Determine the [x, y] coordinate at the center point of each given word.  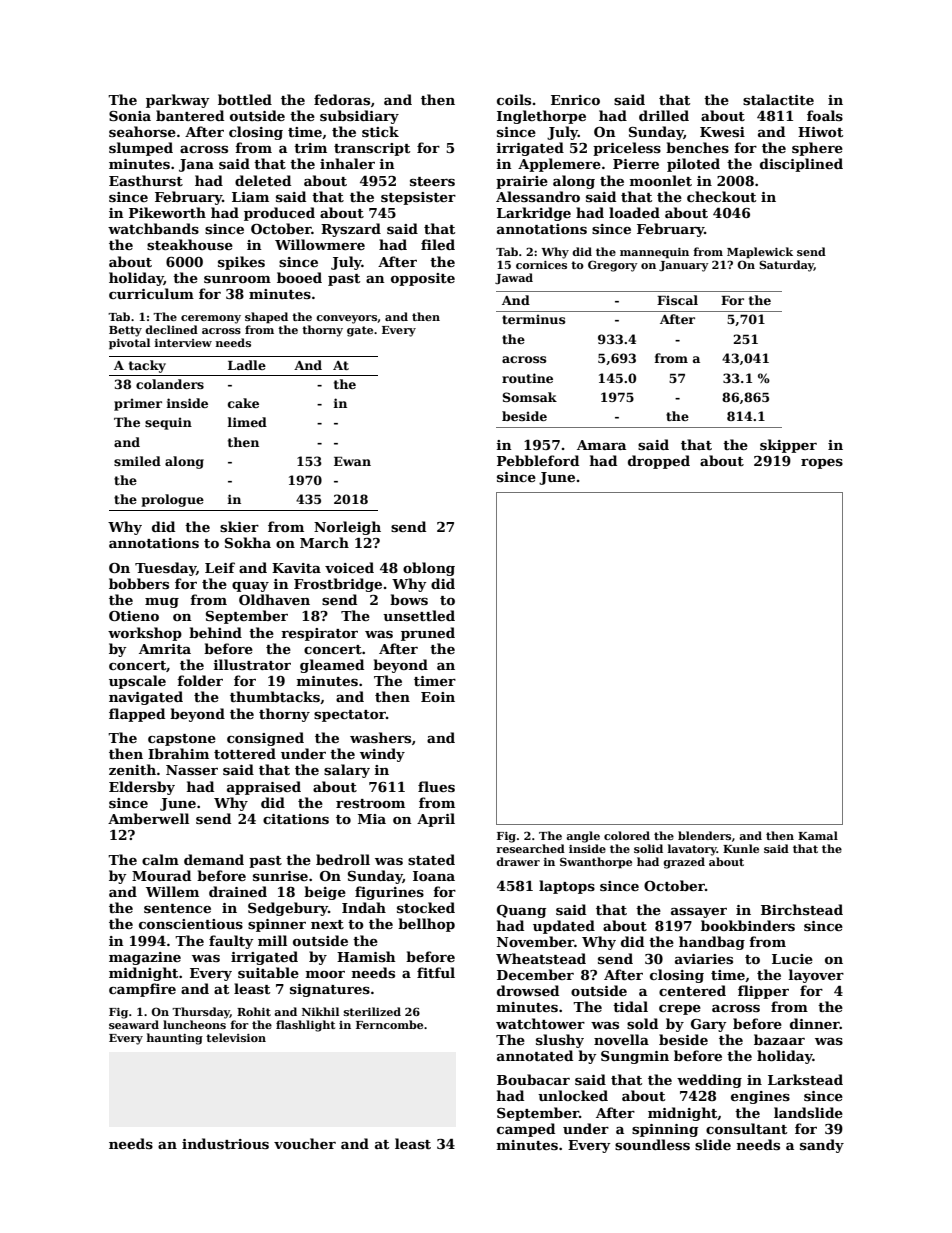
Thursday [201, 1013]
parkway [178, 101]
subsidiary [359, 117]
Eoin [438, 697]
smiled [137, 461]
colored [627, 835]
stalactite [778, 99]
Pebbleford [538, 460]
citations [296, 819]
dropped [659, 462]
